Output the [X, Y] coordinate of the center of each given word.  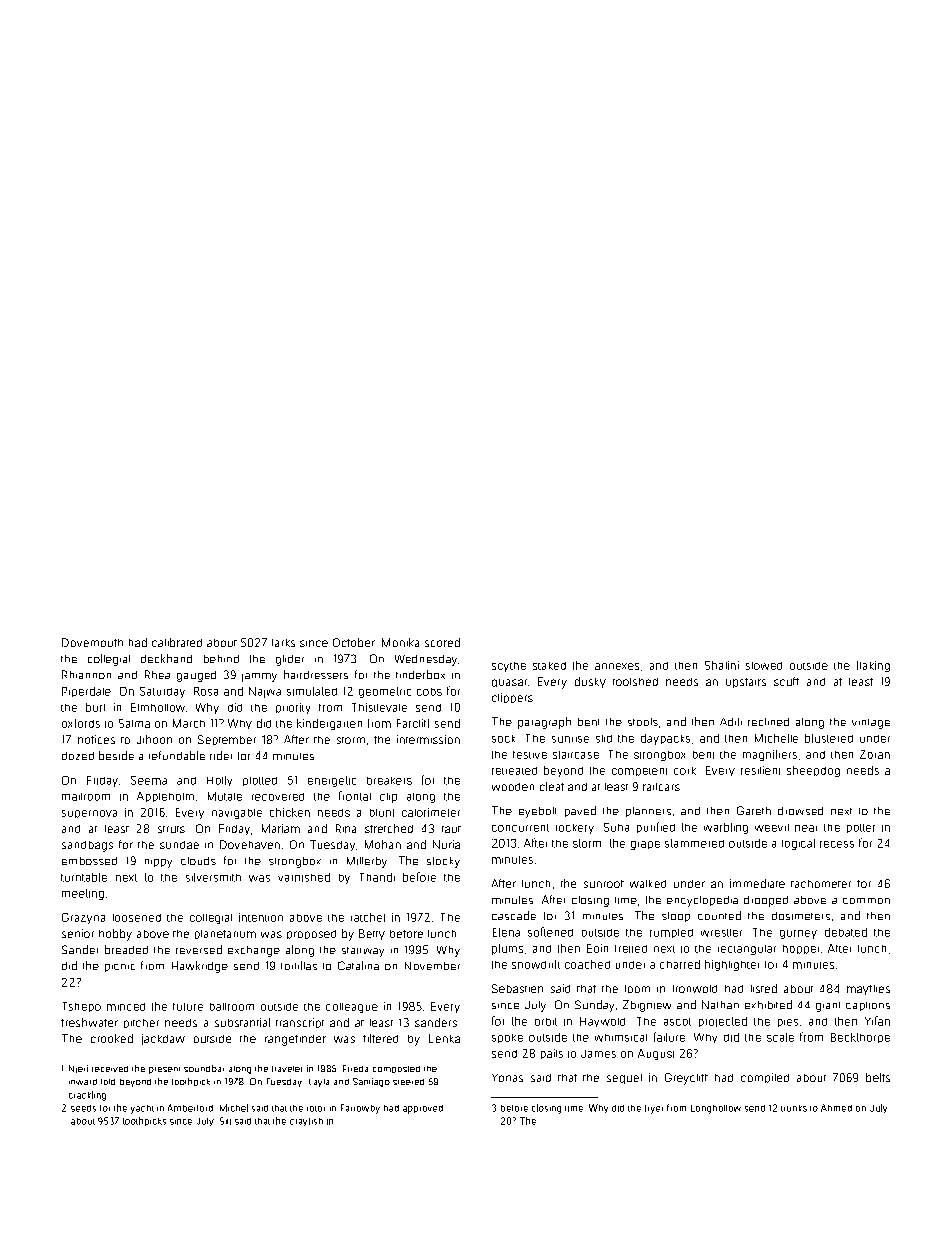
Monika [400, 642]
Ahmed [836, 1108]
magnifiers [770, 755]
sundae [179, 845]
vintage [871, 724]
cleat [552, 786]
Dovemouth [92, 642]
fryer [654, 1109]
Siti [225, 1121]
